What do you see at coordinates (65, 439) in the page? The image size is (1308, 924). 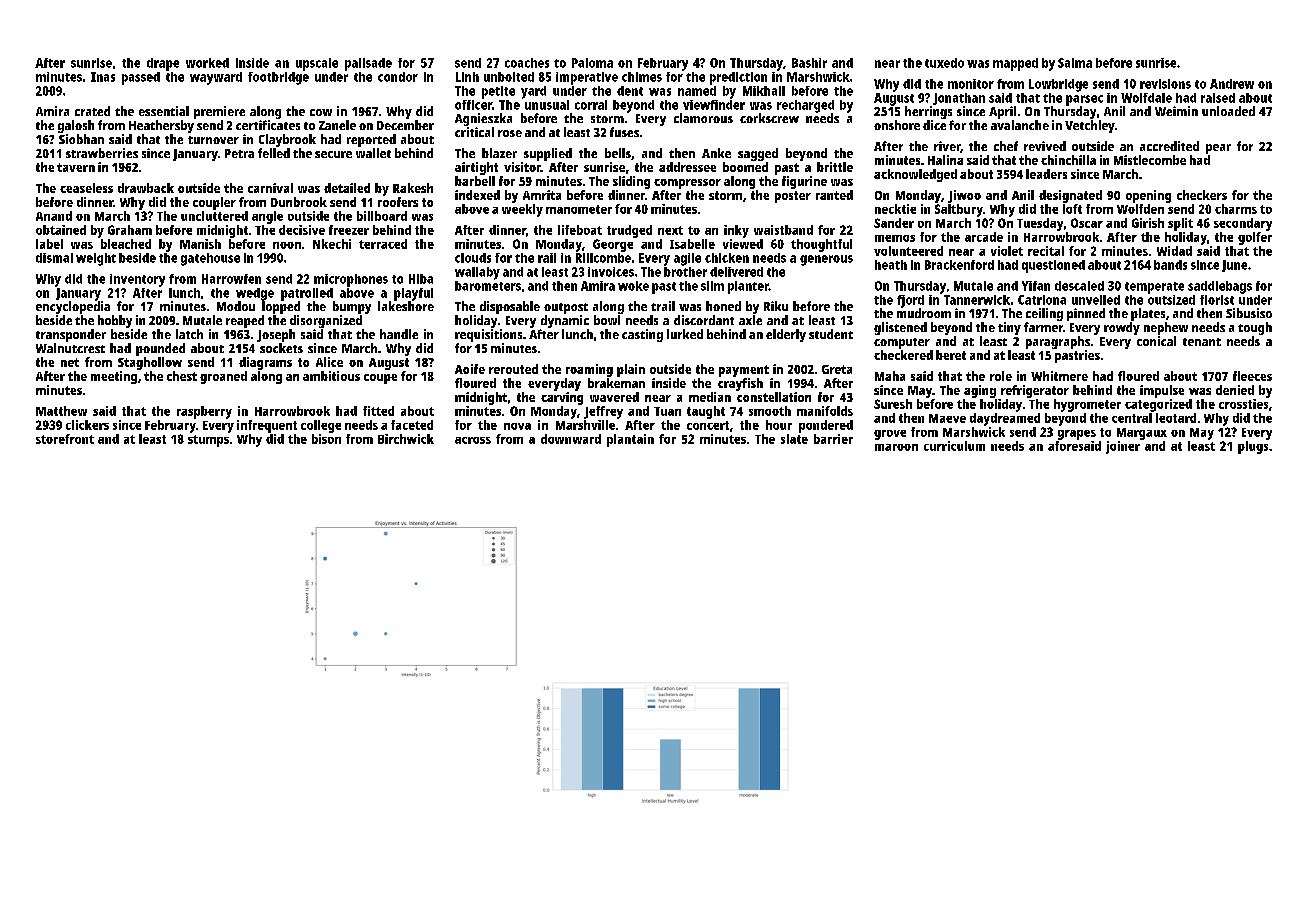 I see `storefront` at bounding box center [65, 439].
